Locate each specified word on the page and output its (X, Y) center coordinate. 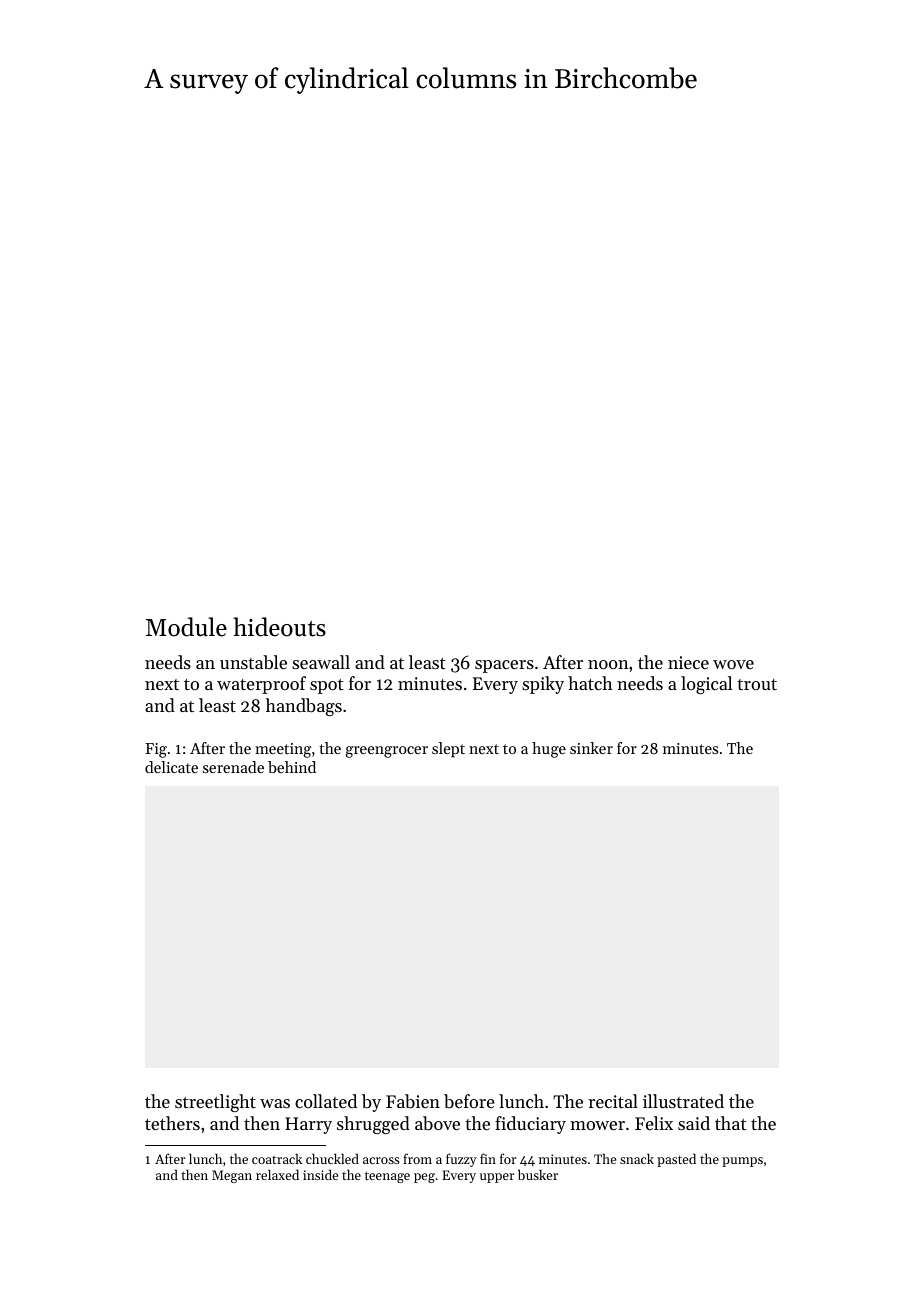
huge (549, 750)
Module (186, 627)
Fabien (413, 1101)
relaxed (277, 1174)
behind (292, 767)
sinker (591, 748)
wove (733, 664)
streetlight (215, 1103)
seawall (321, 662)
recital (613, 1101)
